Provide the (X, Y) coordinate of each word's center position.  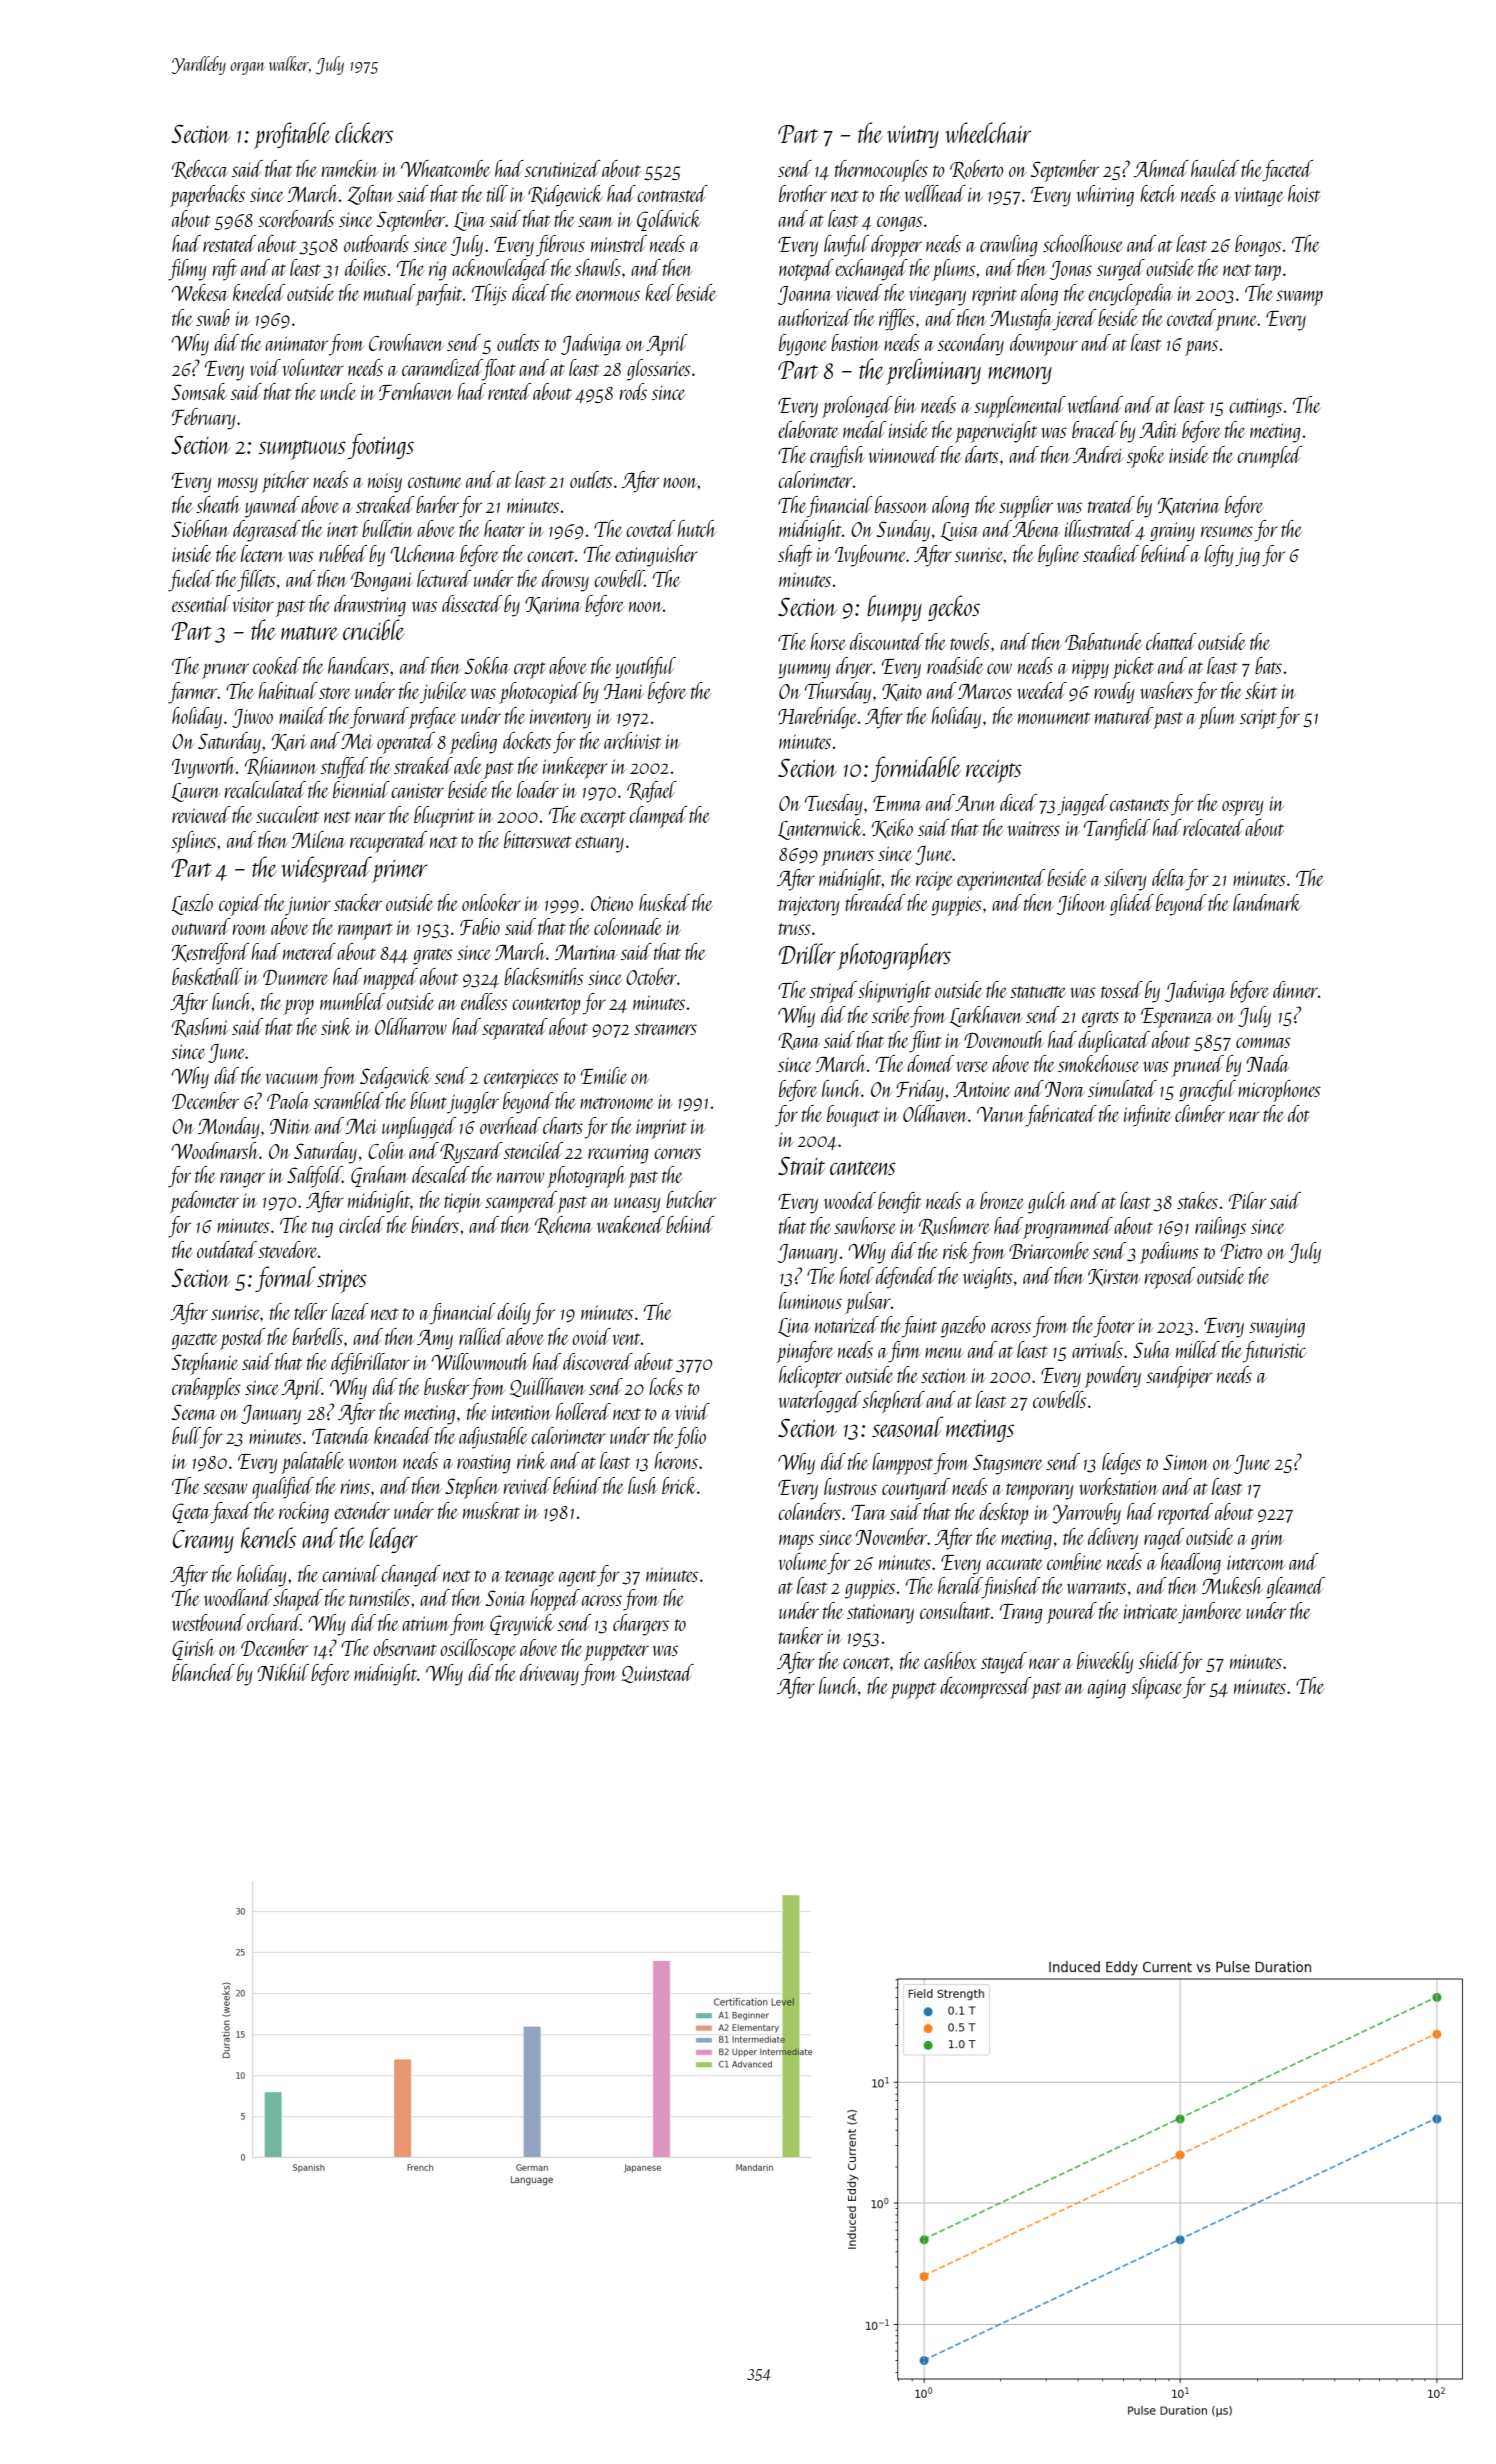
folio (690, 1438)
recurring (618, 1154)
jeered (1074, 320)
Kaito (902, 692)
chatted (1171, 641)
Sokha (487, 665)
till (497, 193)
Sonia (506, 1598)
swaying (1277, 1328)
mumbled (352, 1001)
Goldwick (669, 220)
